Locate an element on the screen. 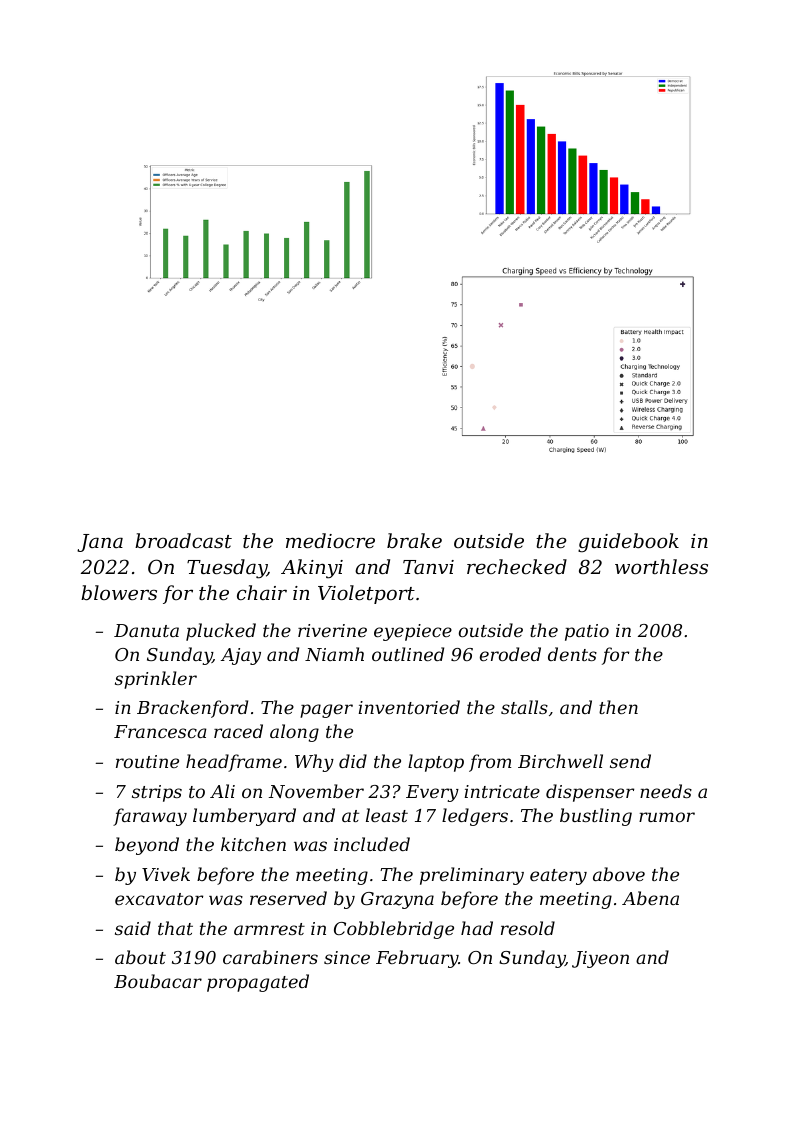  since is located at coordinates (347, 957).
